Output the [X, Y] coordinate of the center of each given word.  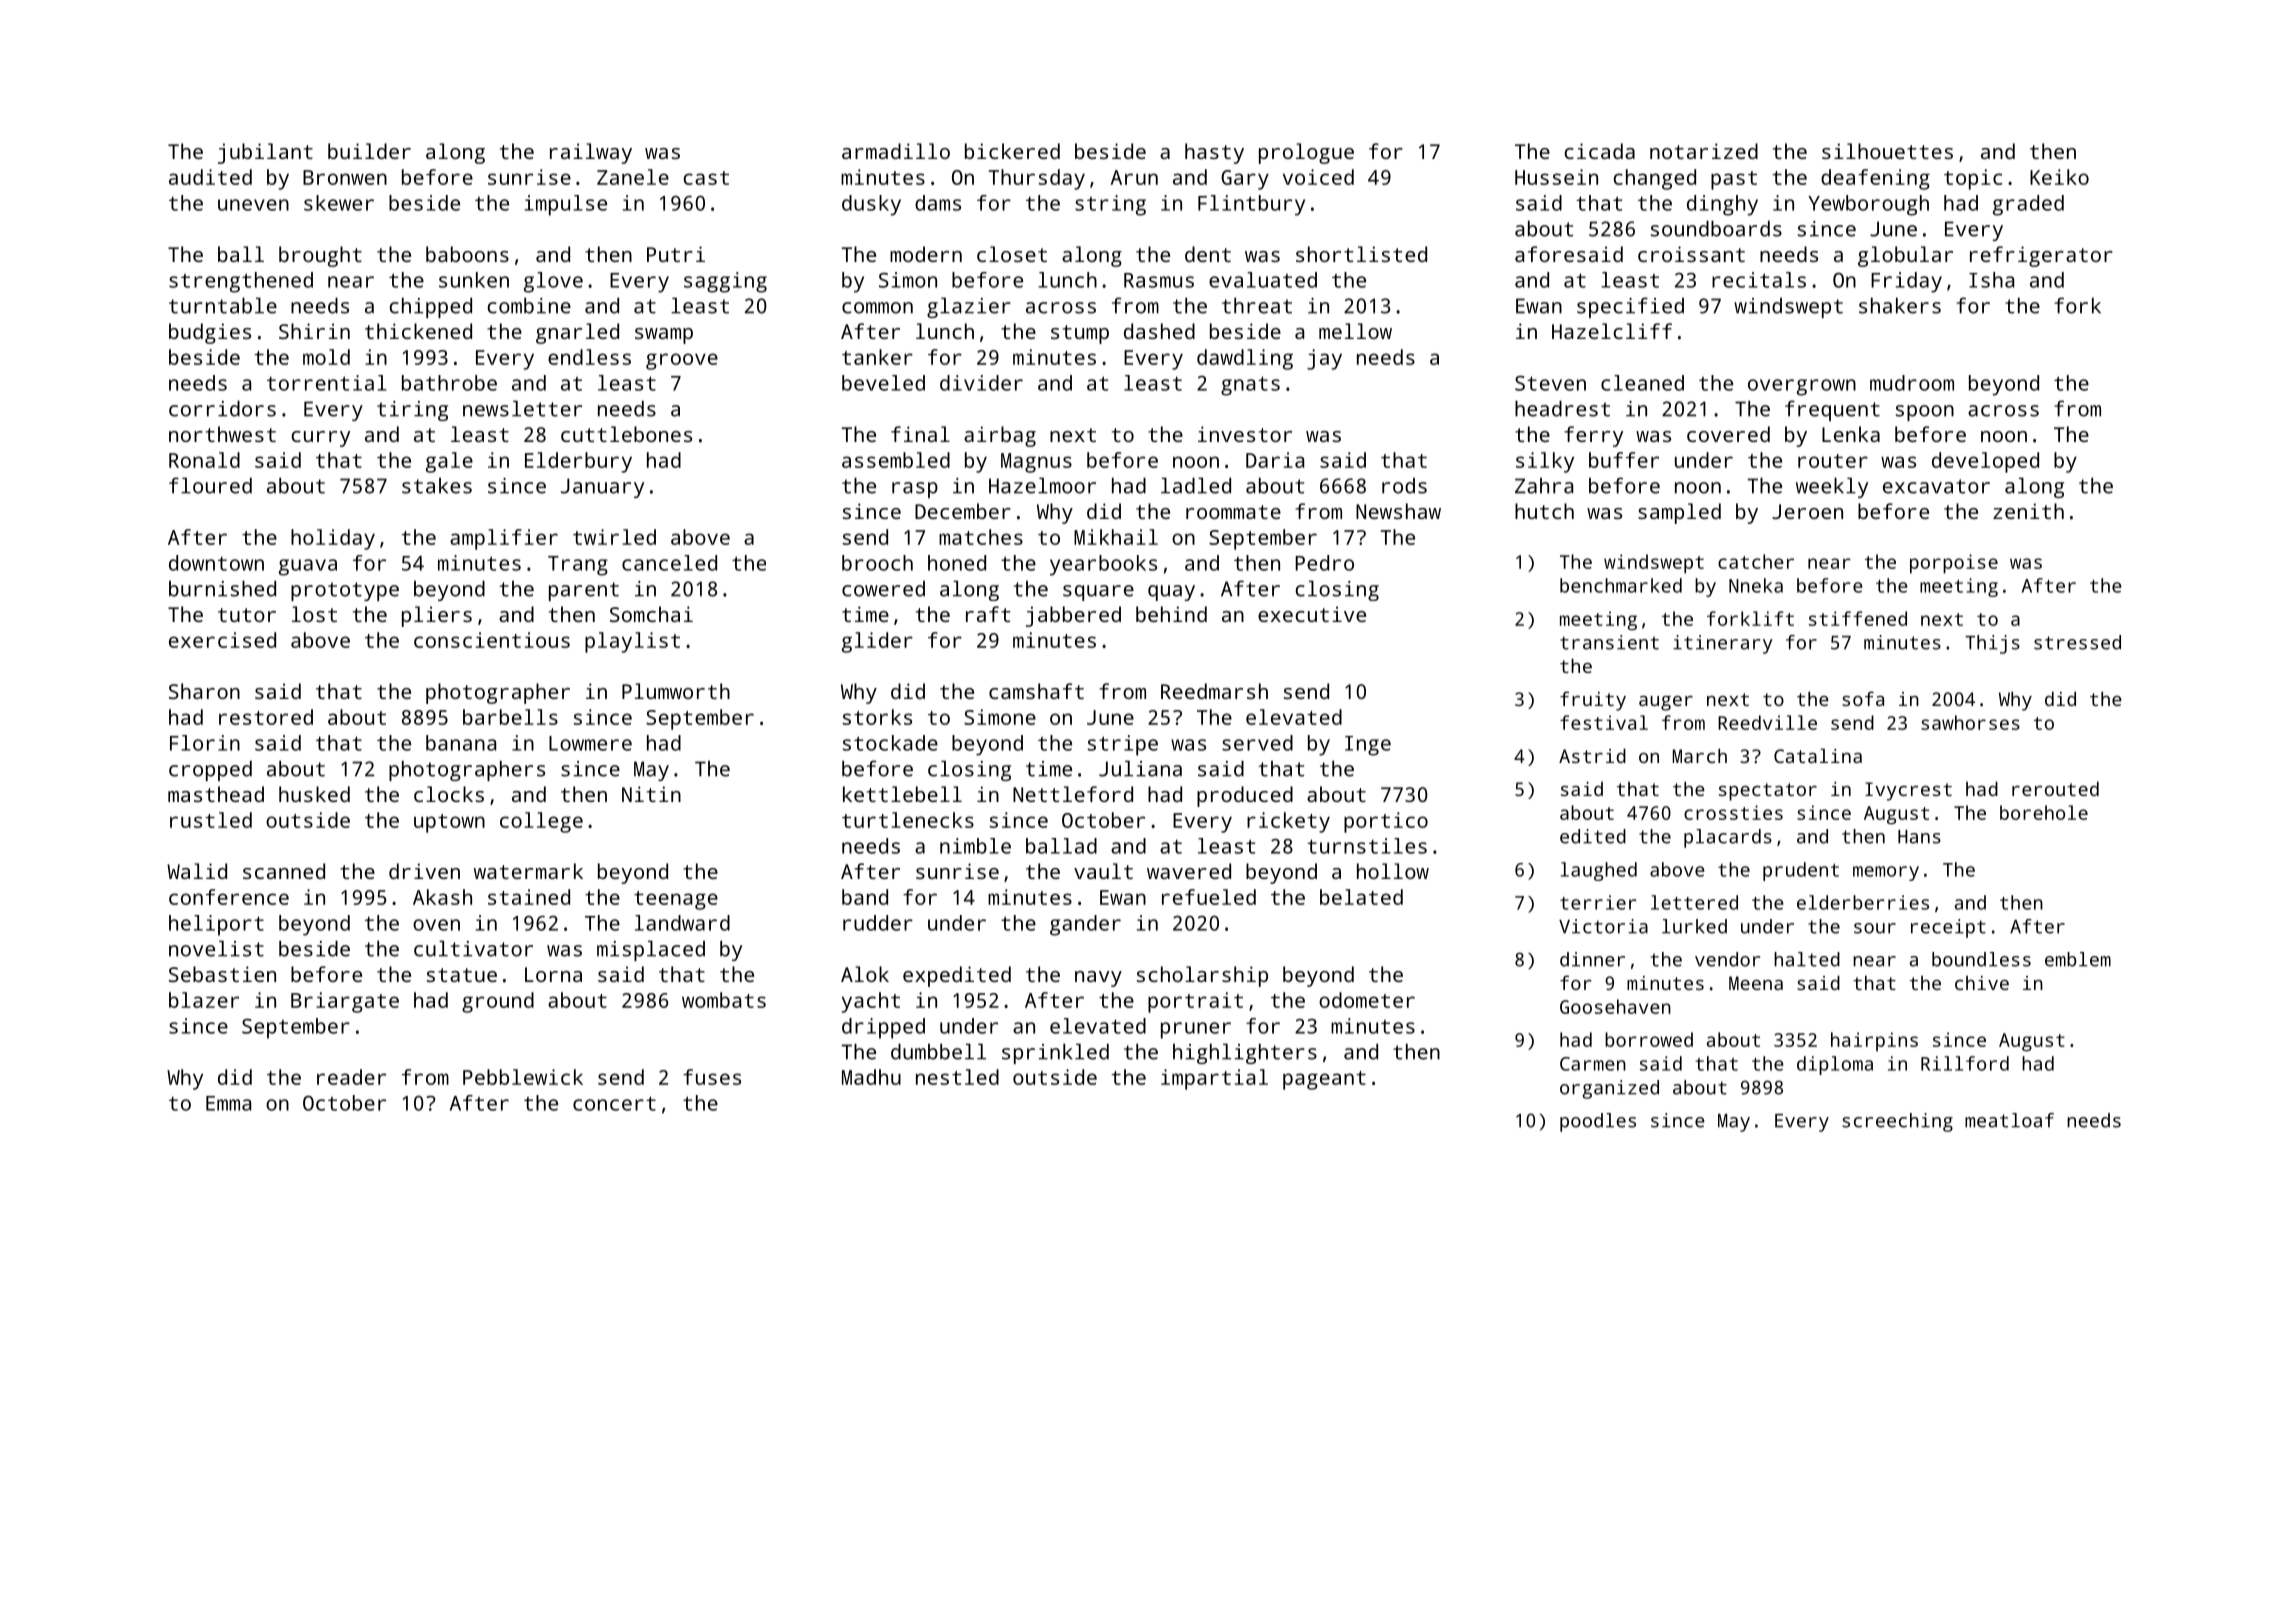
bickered [1012, 151]
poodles [1598, 1122]
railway [591, 153]
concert [614, 1103]
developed [1985, 462]
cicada [1599, 151]
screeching [1897, 1122]
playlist [632, 642]
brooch [877, 563]
